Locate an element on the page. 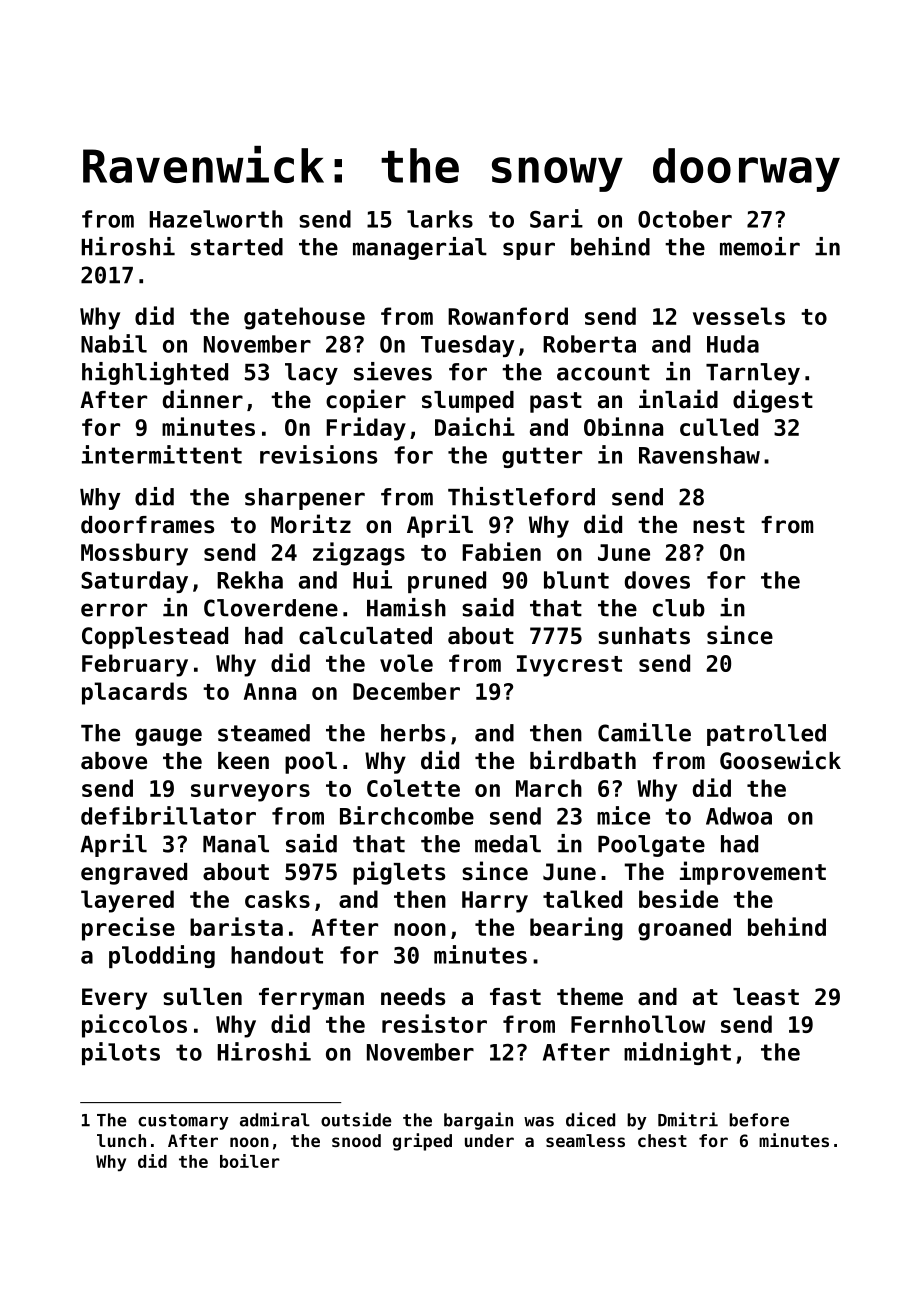 This page has height=1311, width=924. griped is located at coordinates (422, 1142).
